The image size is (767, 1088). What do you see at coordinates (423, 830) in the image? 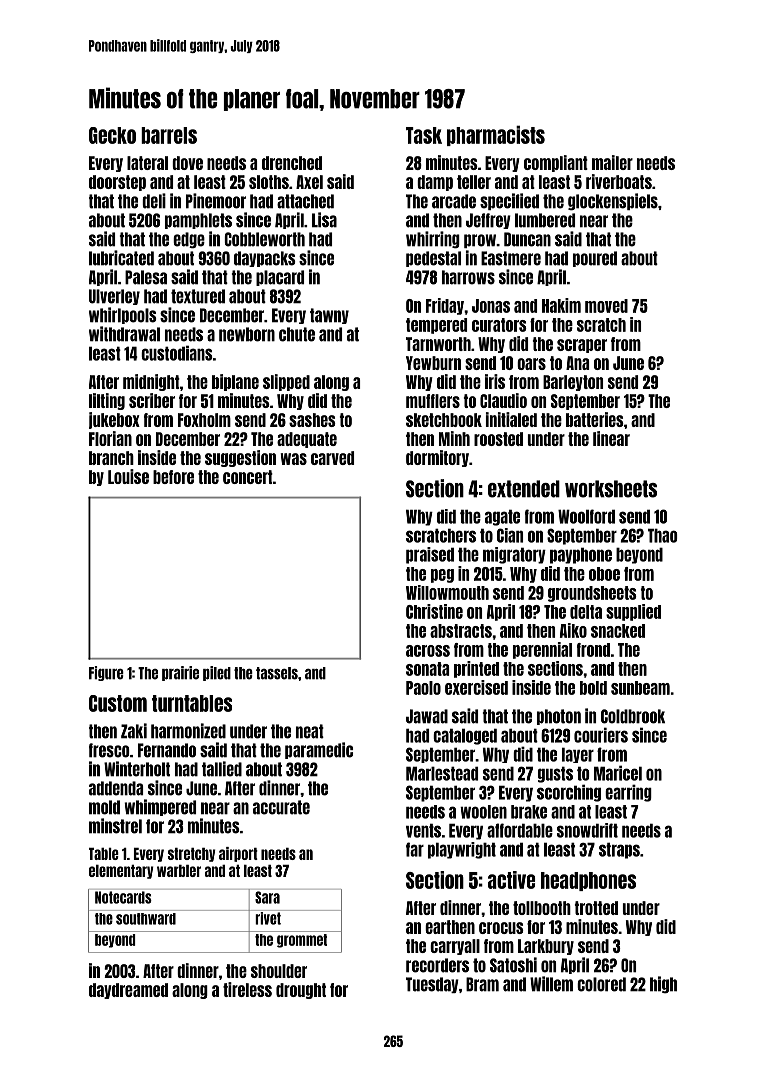
I see `vents` at bounding box center [423, 830].
